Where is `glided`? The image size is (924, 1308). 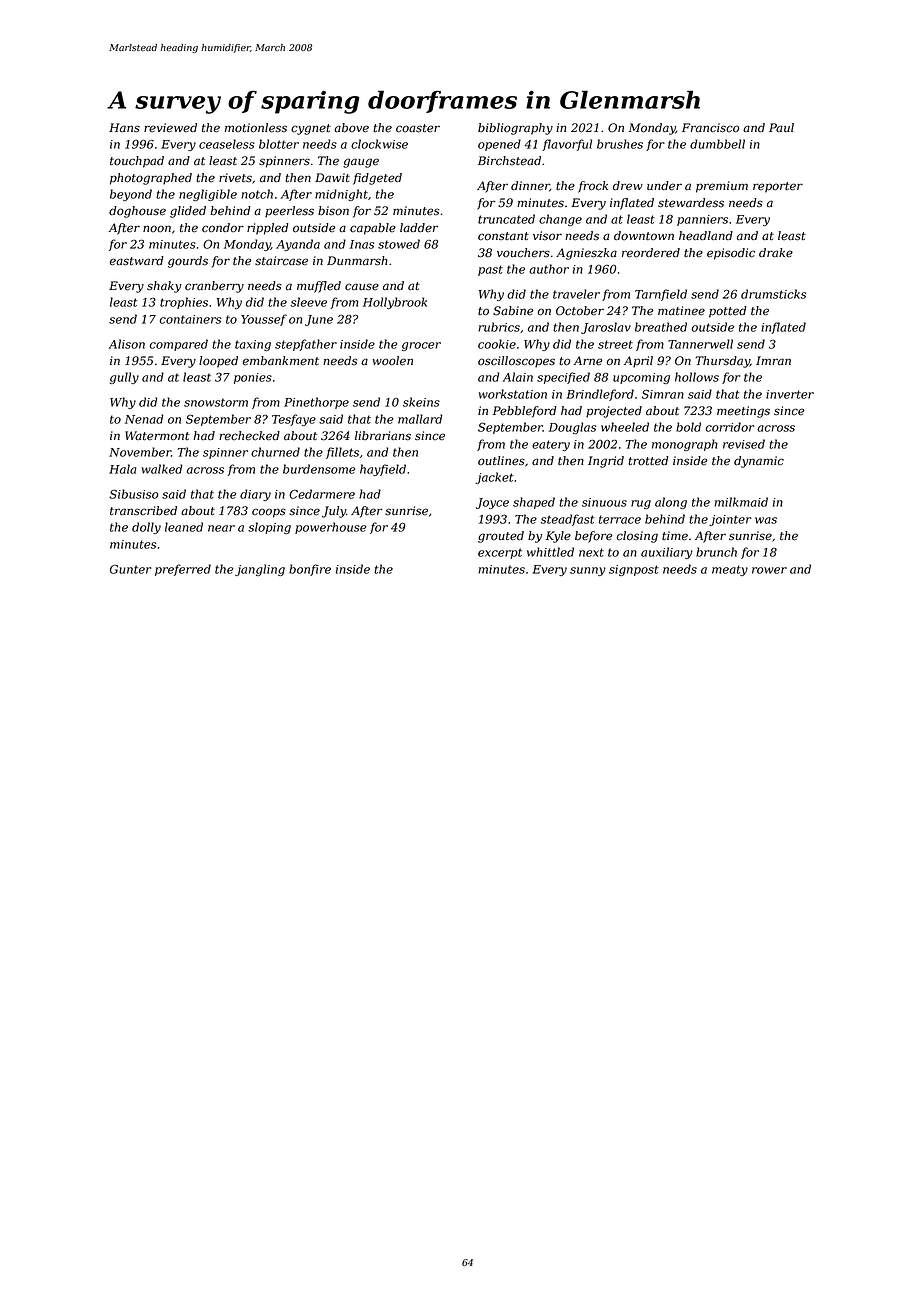
glided is located at coordinates (188, 212).
